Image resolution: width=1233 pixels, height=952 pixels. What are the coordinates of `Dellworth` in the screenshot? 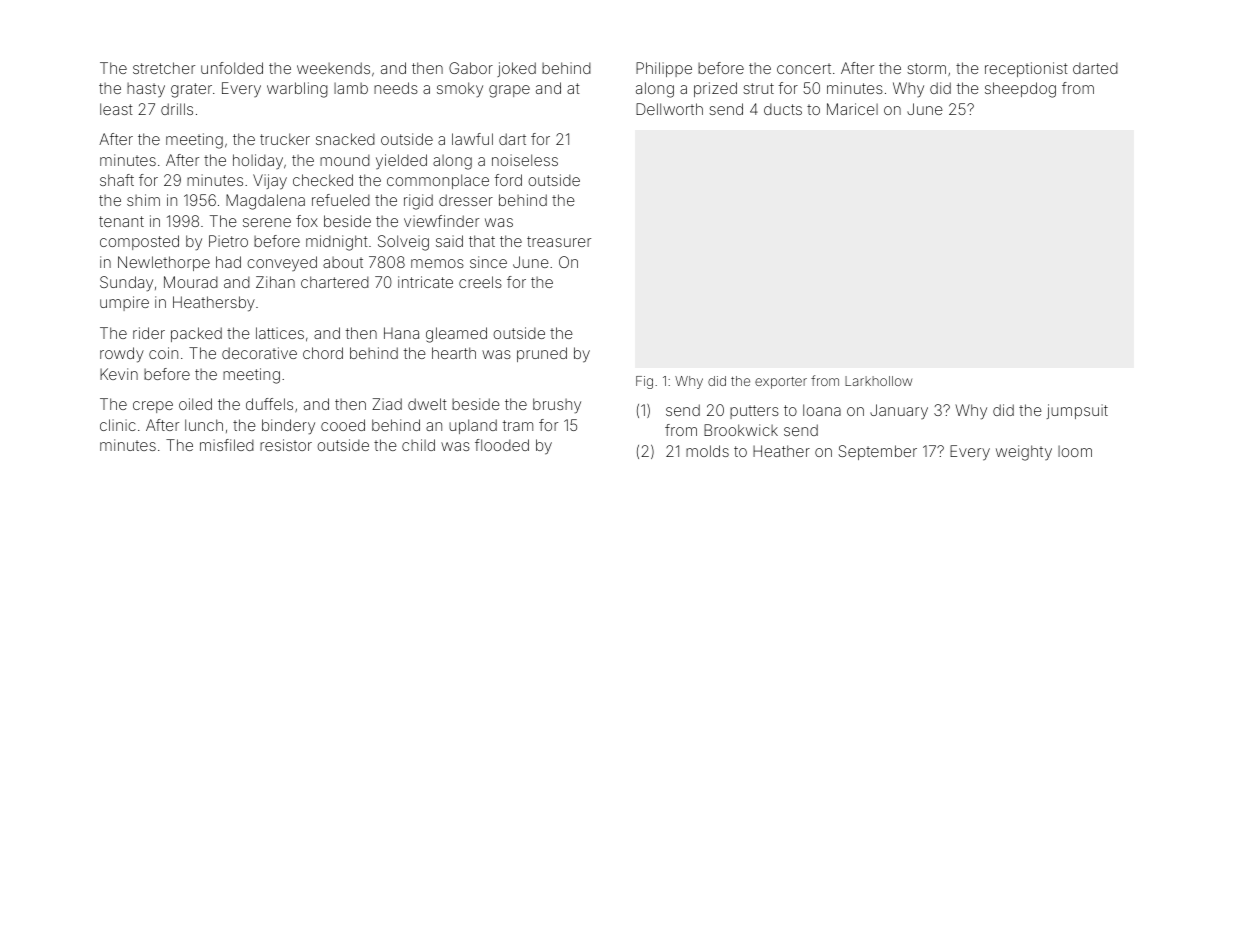 It's located at (669, 109).
